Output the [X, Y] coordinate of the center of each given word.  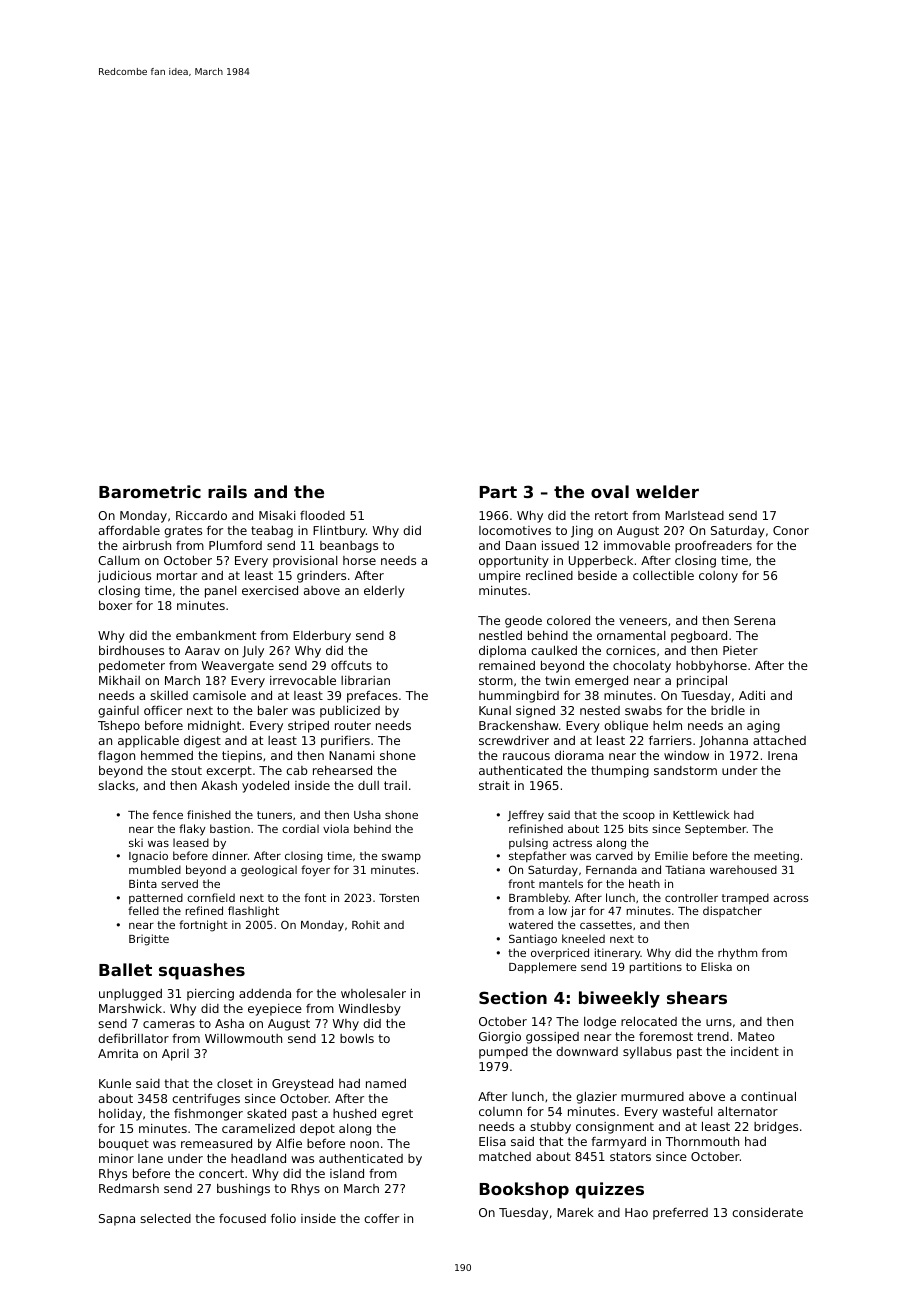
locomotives [515, 530]
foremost [666, 1036]
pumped [503, 1053]
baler [273, 710]
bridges [776, 1127]
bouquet [124, 1145]
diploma [502, 651]
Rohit [366, 924]
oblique [626, 727]
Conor [791, 530]
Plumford [235, 545]
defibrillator [133, 1038]
